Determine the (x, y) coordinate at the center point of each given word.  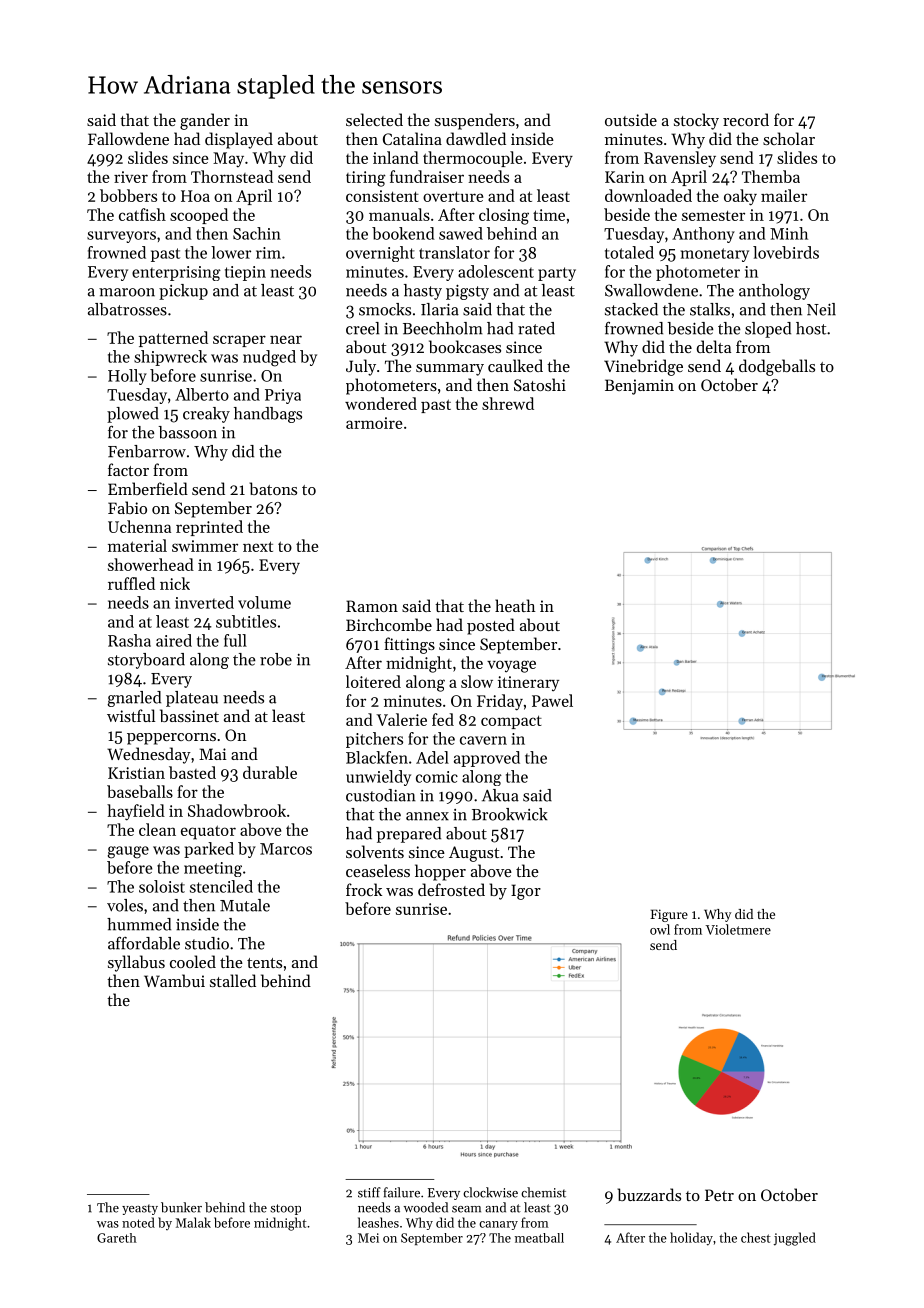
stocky (696, 121)
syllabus (136, 963)
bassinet (189, 715)
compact (511, 722)
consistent (382, 196)
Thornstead (232, 176)
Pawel (552, 700)
